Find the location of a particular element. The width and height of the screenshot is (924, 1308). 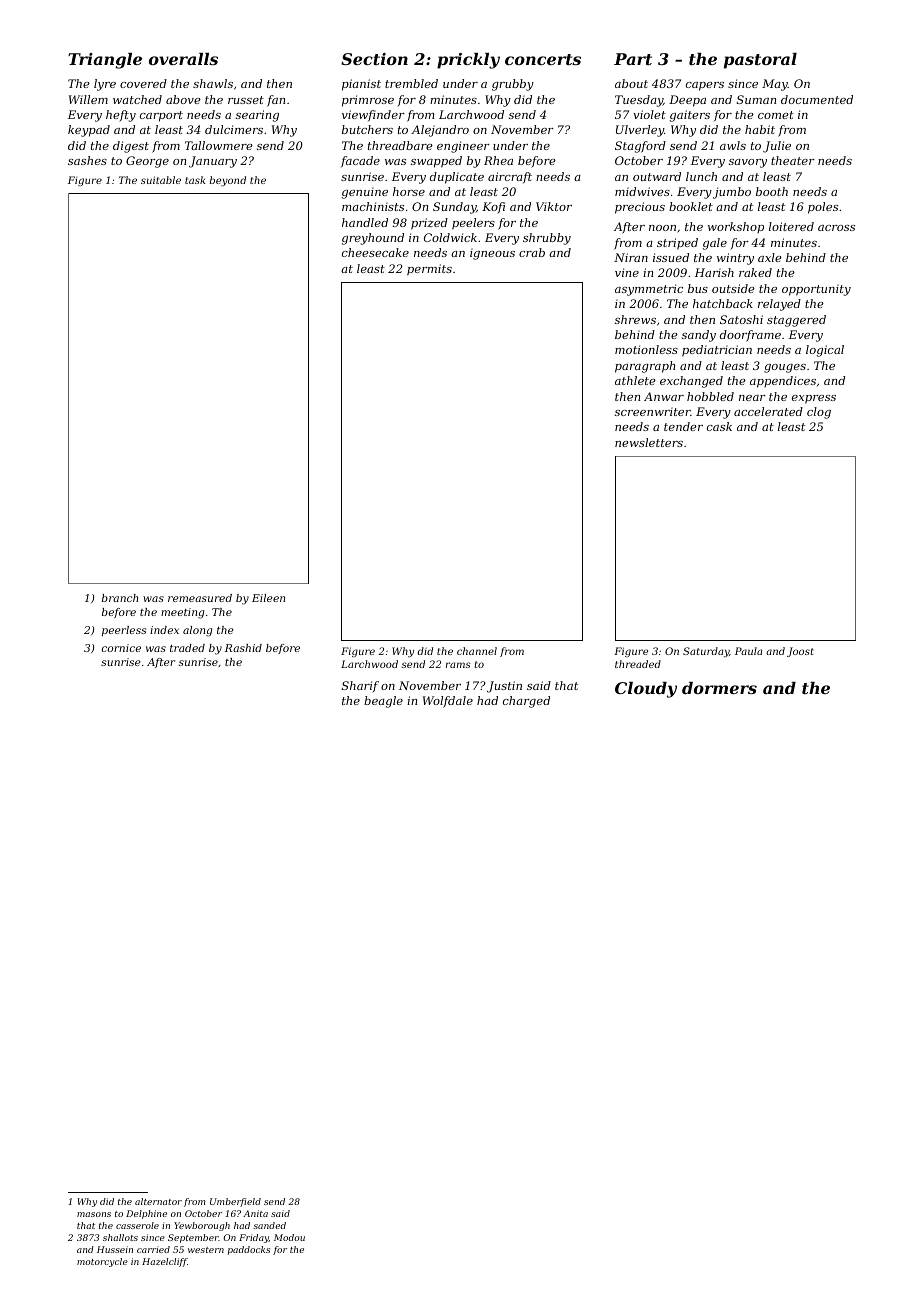

remeasured is located at coordinates (200, 598).
